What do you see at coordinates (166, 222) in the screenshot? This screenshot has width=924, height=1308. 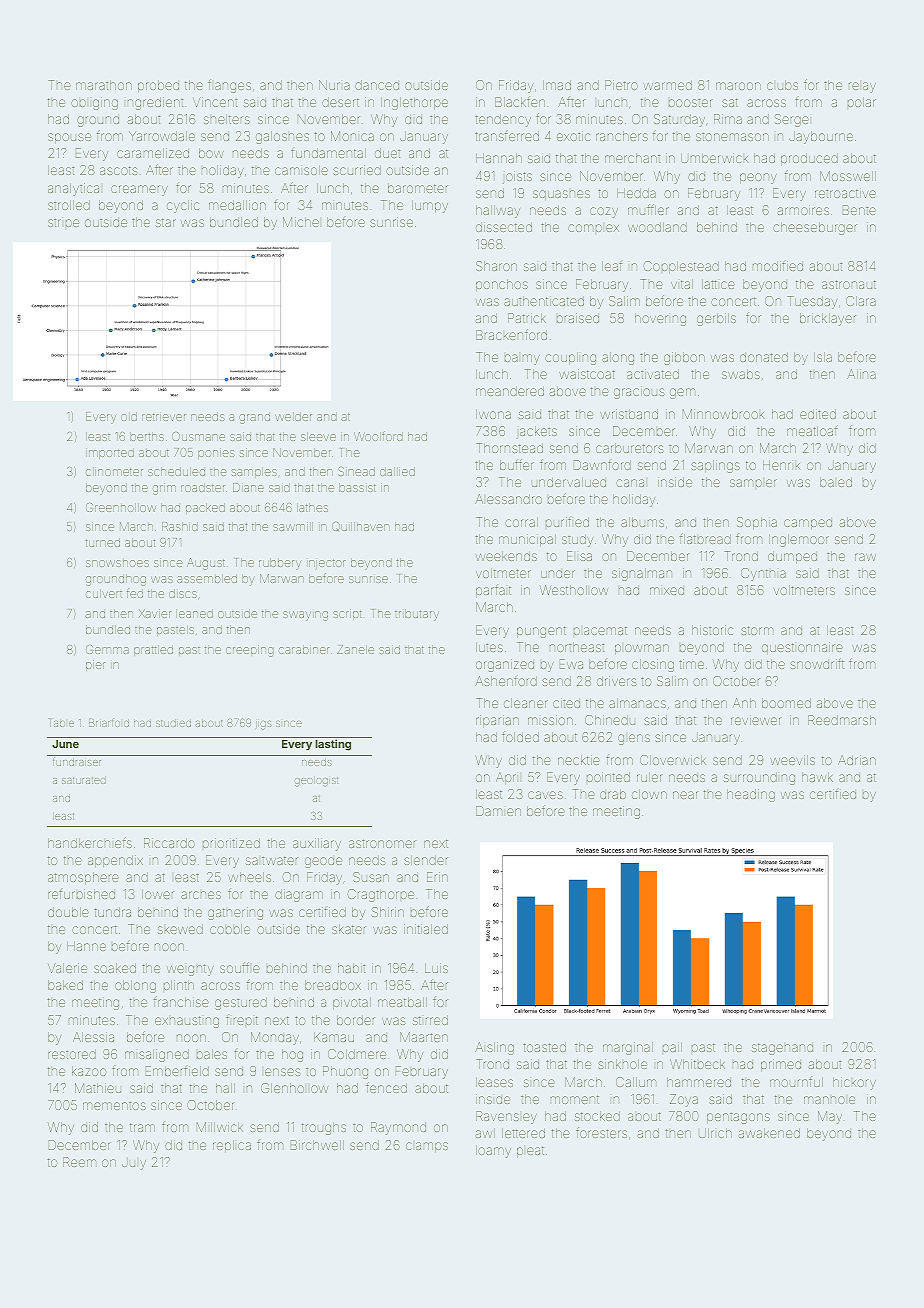 I see `star` at bounding box center [166, 222].
